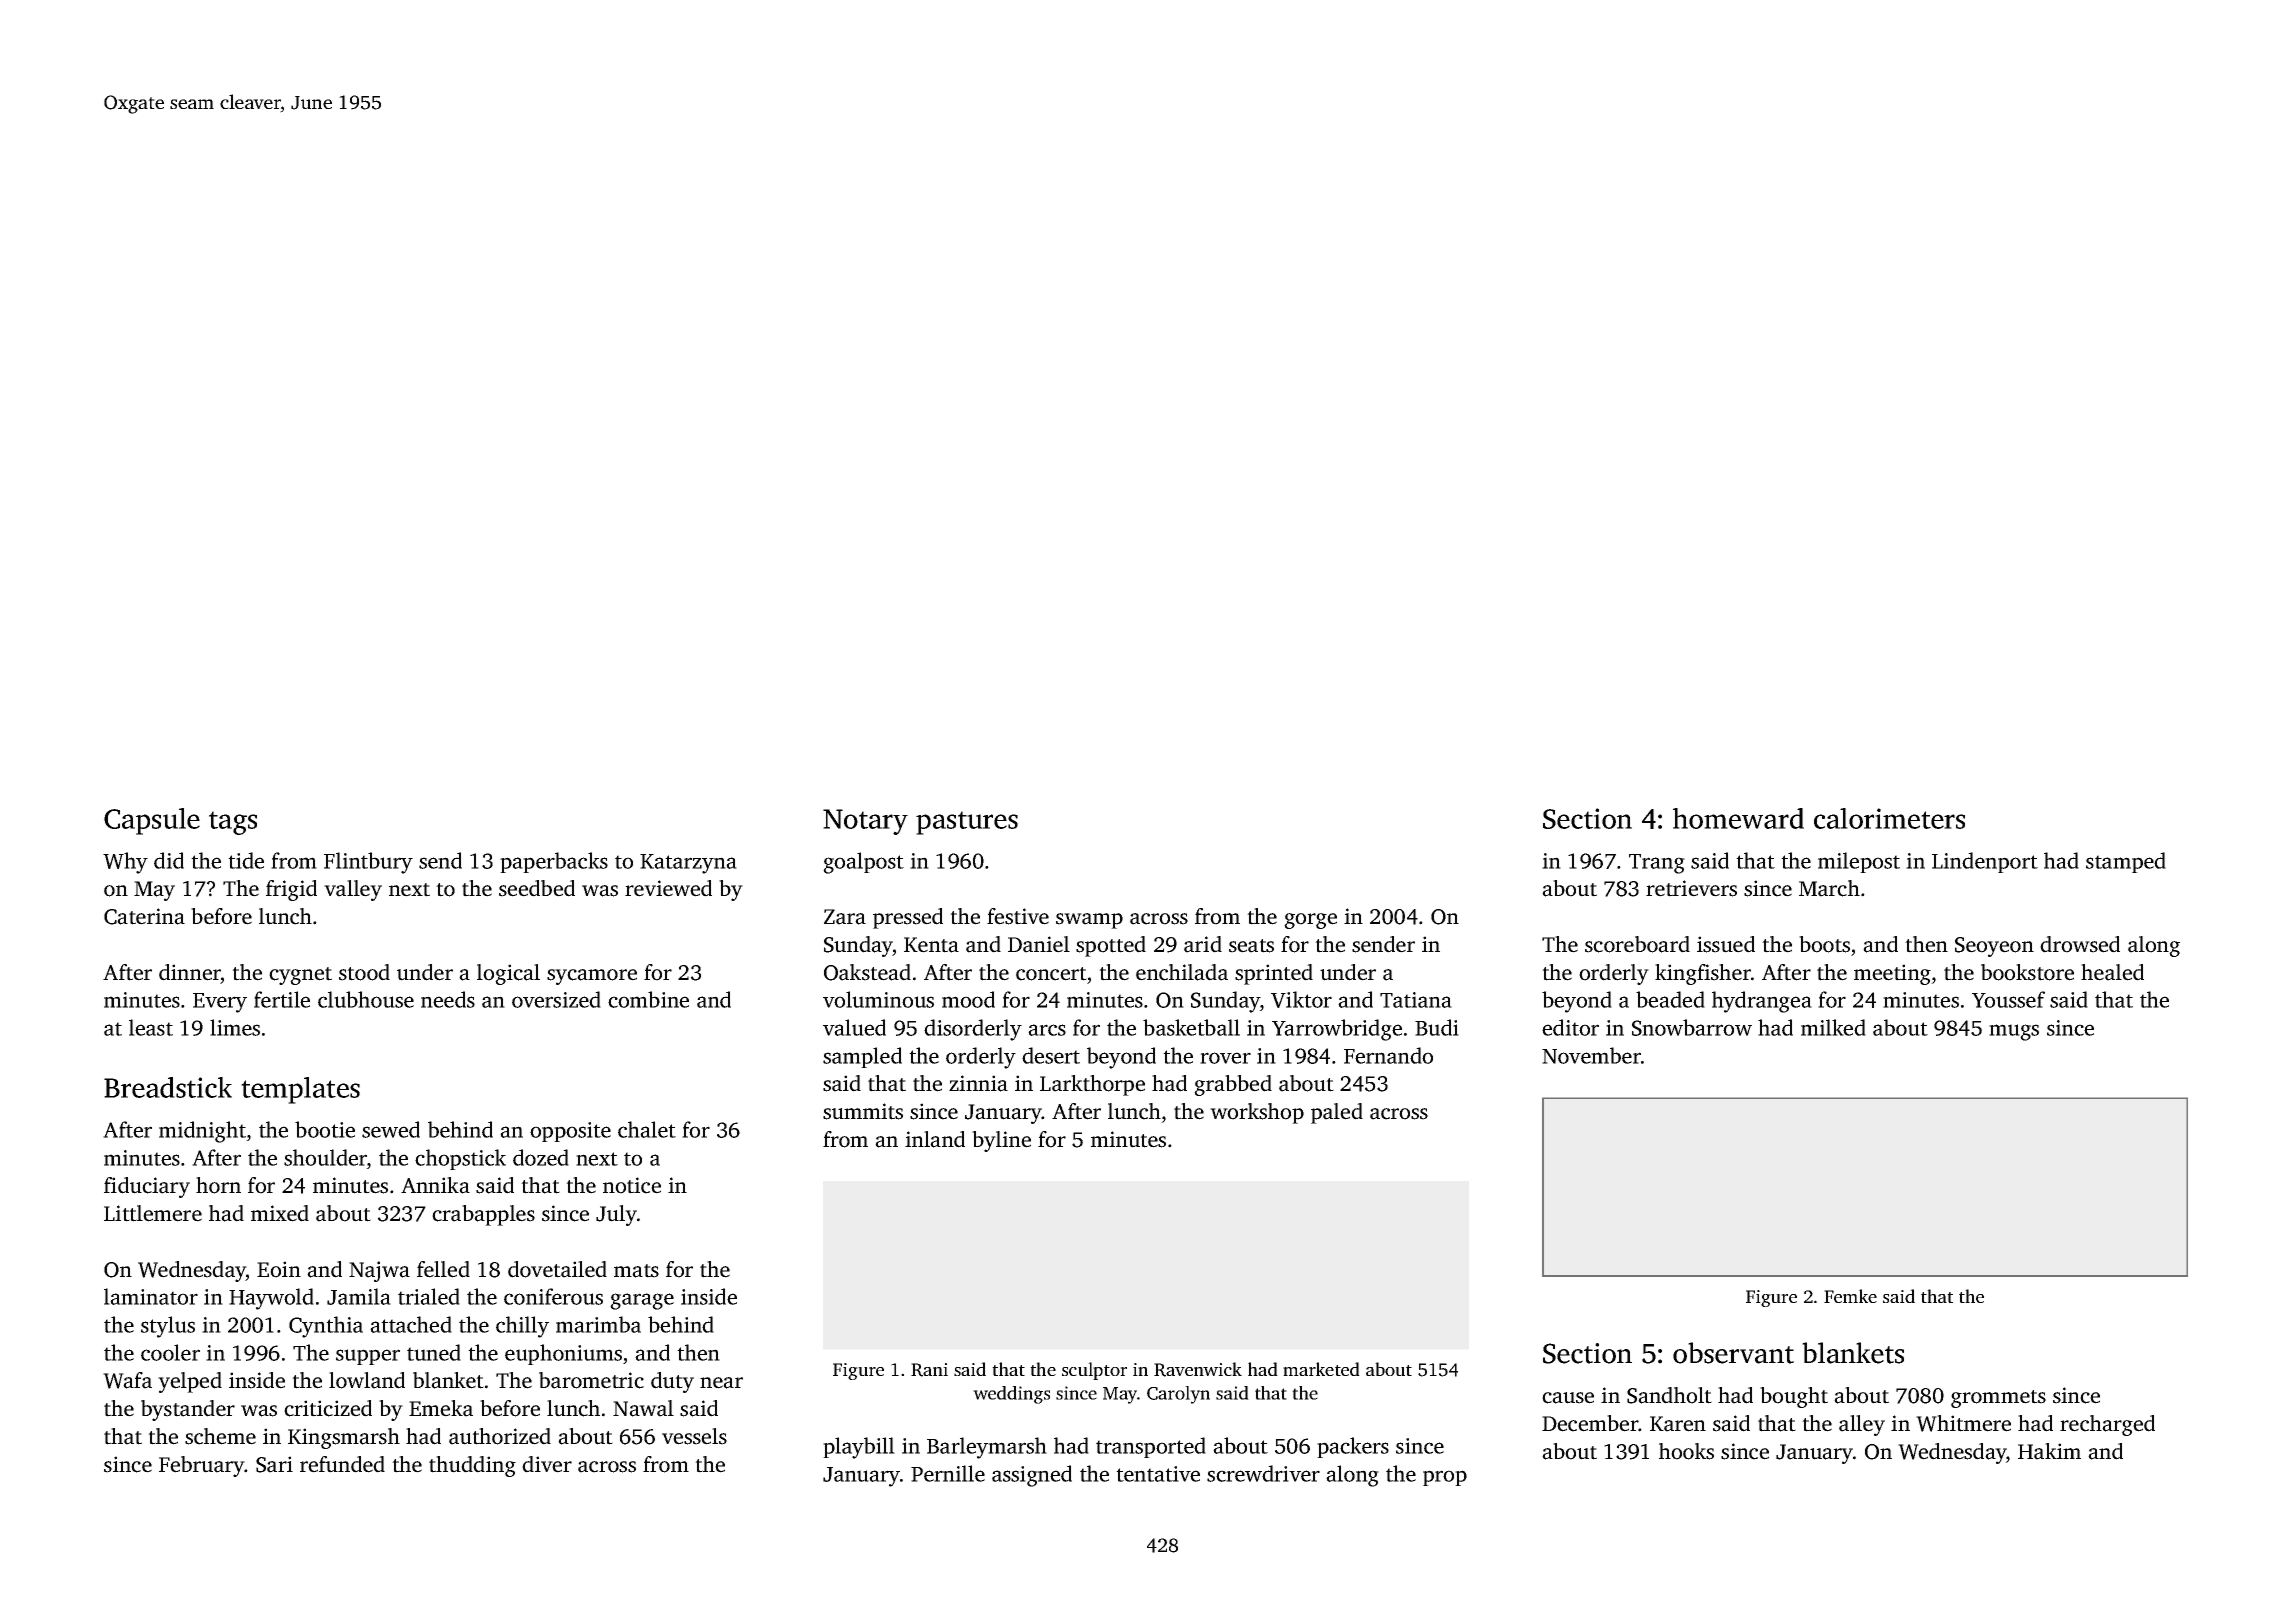 This document has width=2292, height=1620. I want to click on midnight, so click(202, 1132).
